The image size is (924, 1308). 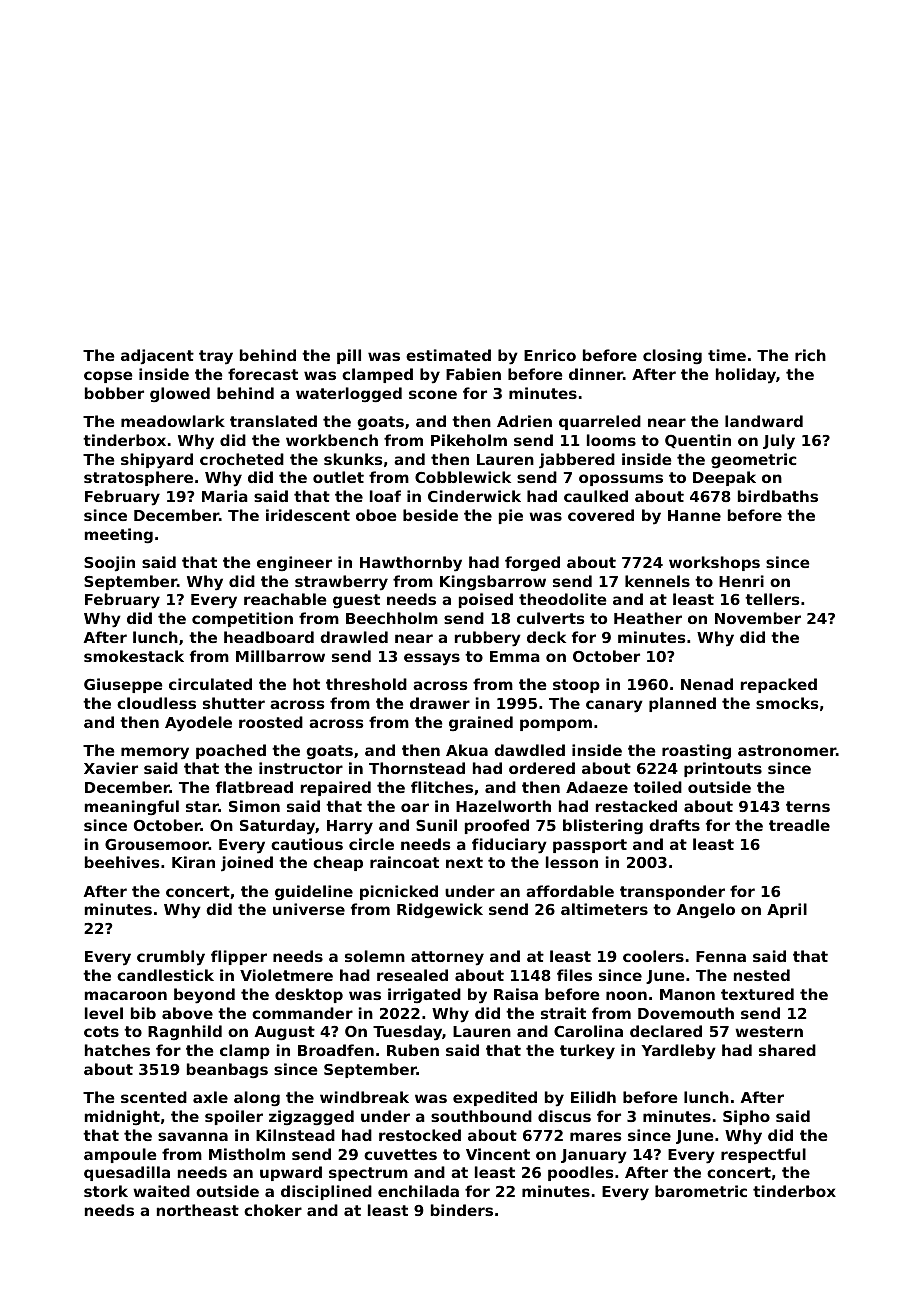 I want to click on forged, so click(x=532, y=563).
